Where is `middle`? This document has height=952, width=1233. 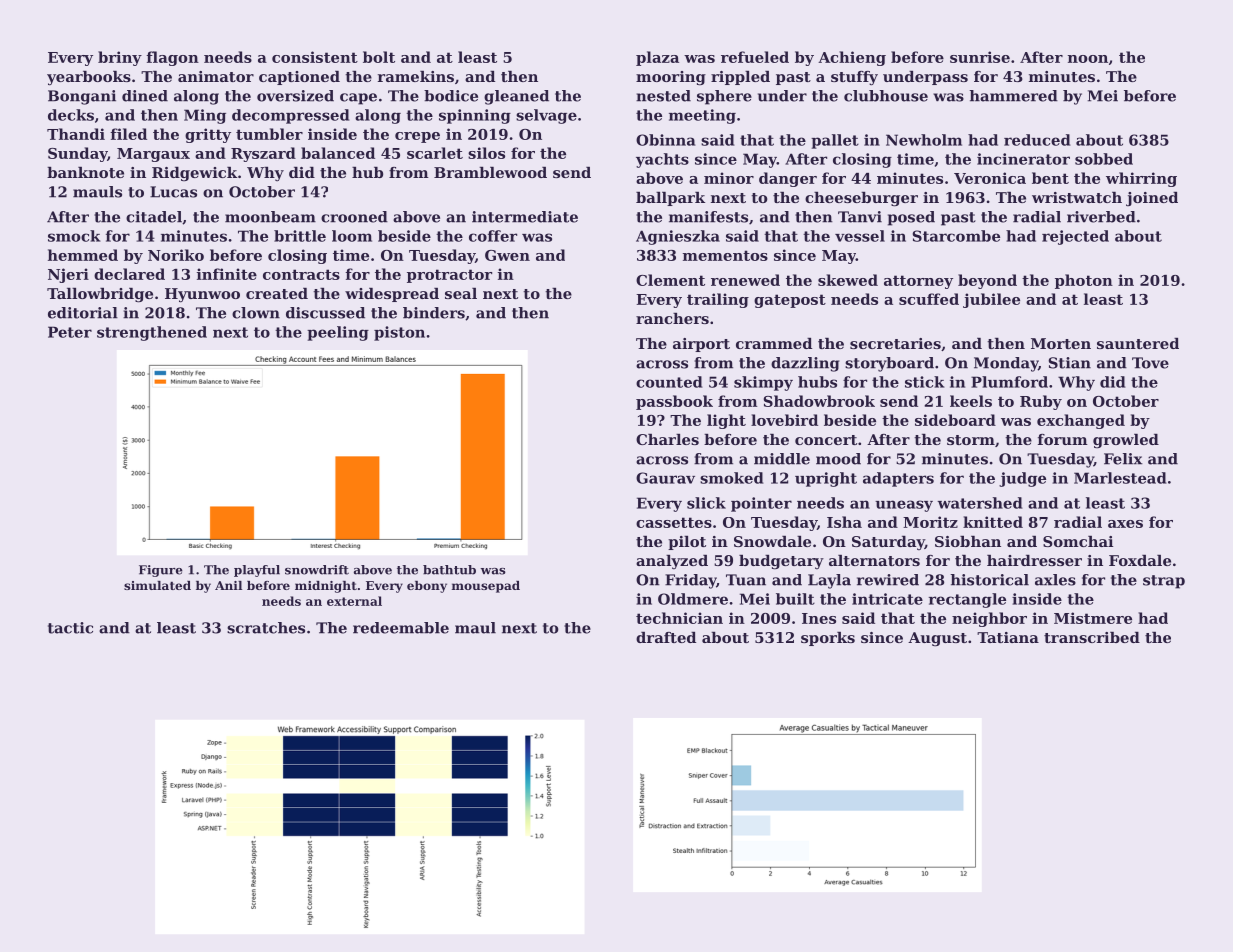
middle is located at coordinates (782, 459).
